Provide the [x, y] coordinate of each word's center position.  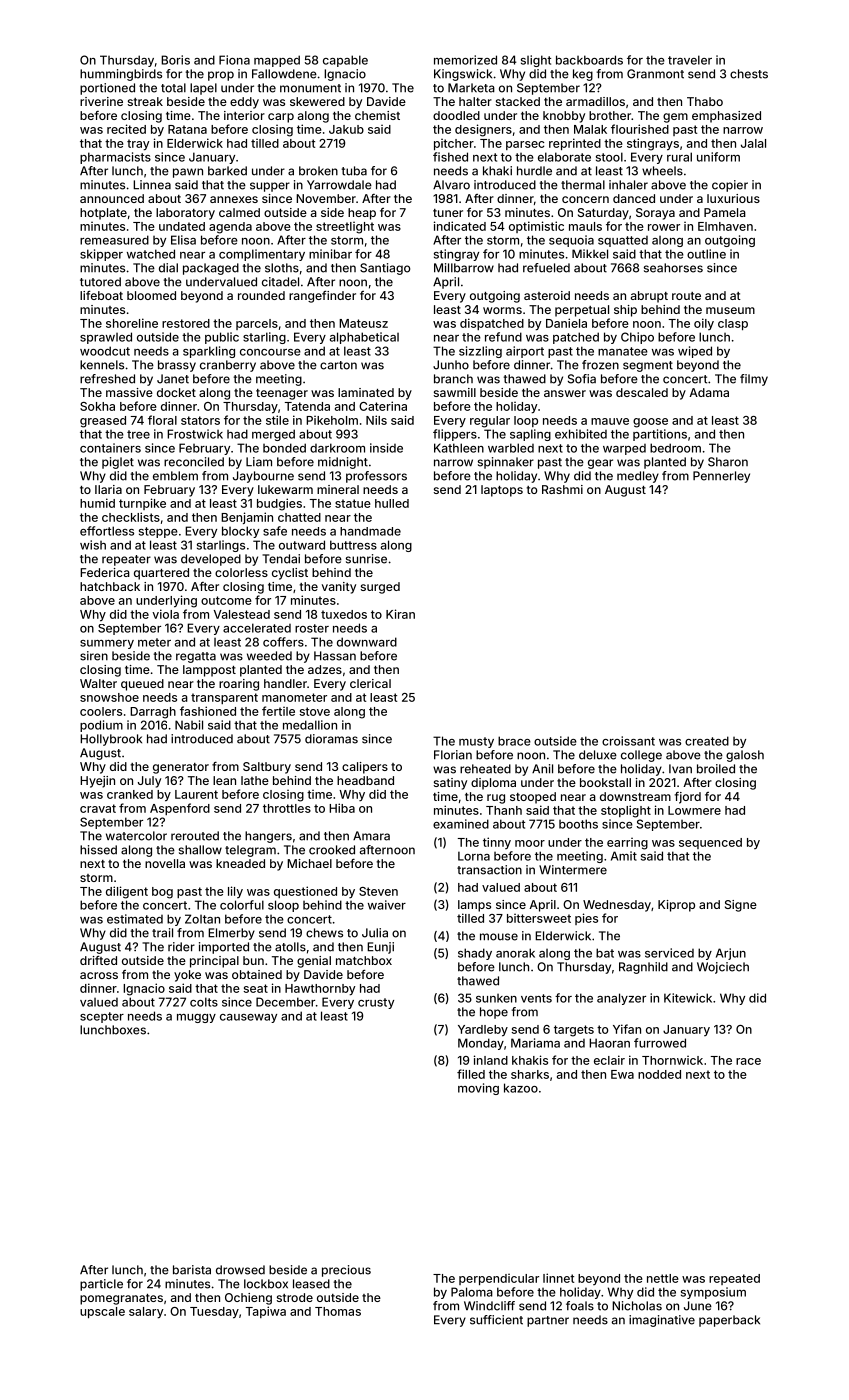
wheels [662, 171]
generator [181, 768]
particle [101, 1285]
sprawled [106, 338]
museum [730, 310]
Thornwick [672, 1060]
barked [227, 171]
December [285, 1002]
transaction [489, 870]
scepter [102, 1017]
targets [574, 1031]
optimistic [536, 227]
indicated [460, 226]
